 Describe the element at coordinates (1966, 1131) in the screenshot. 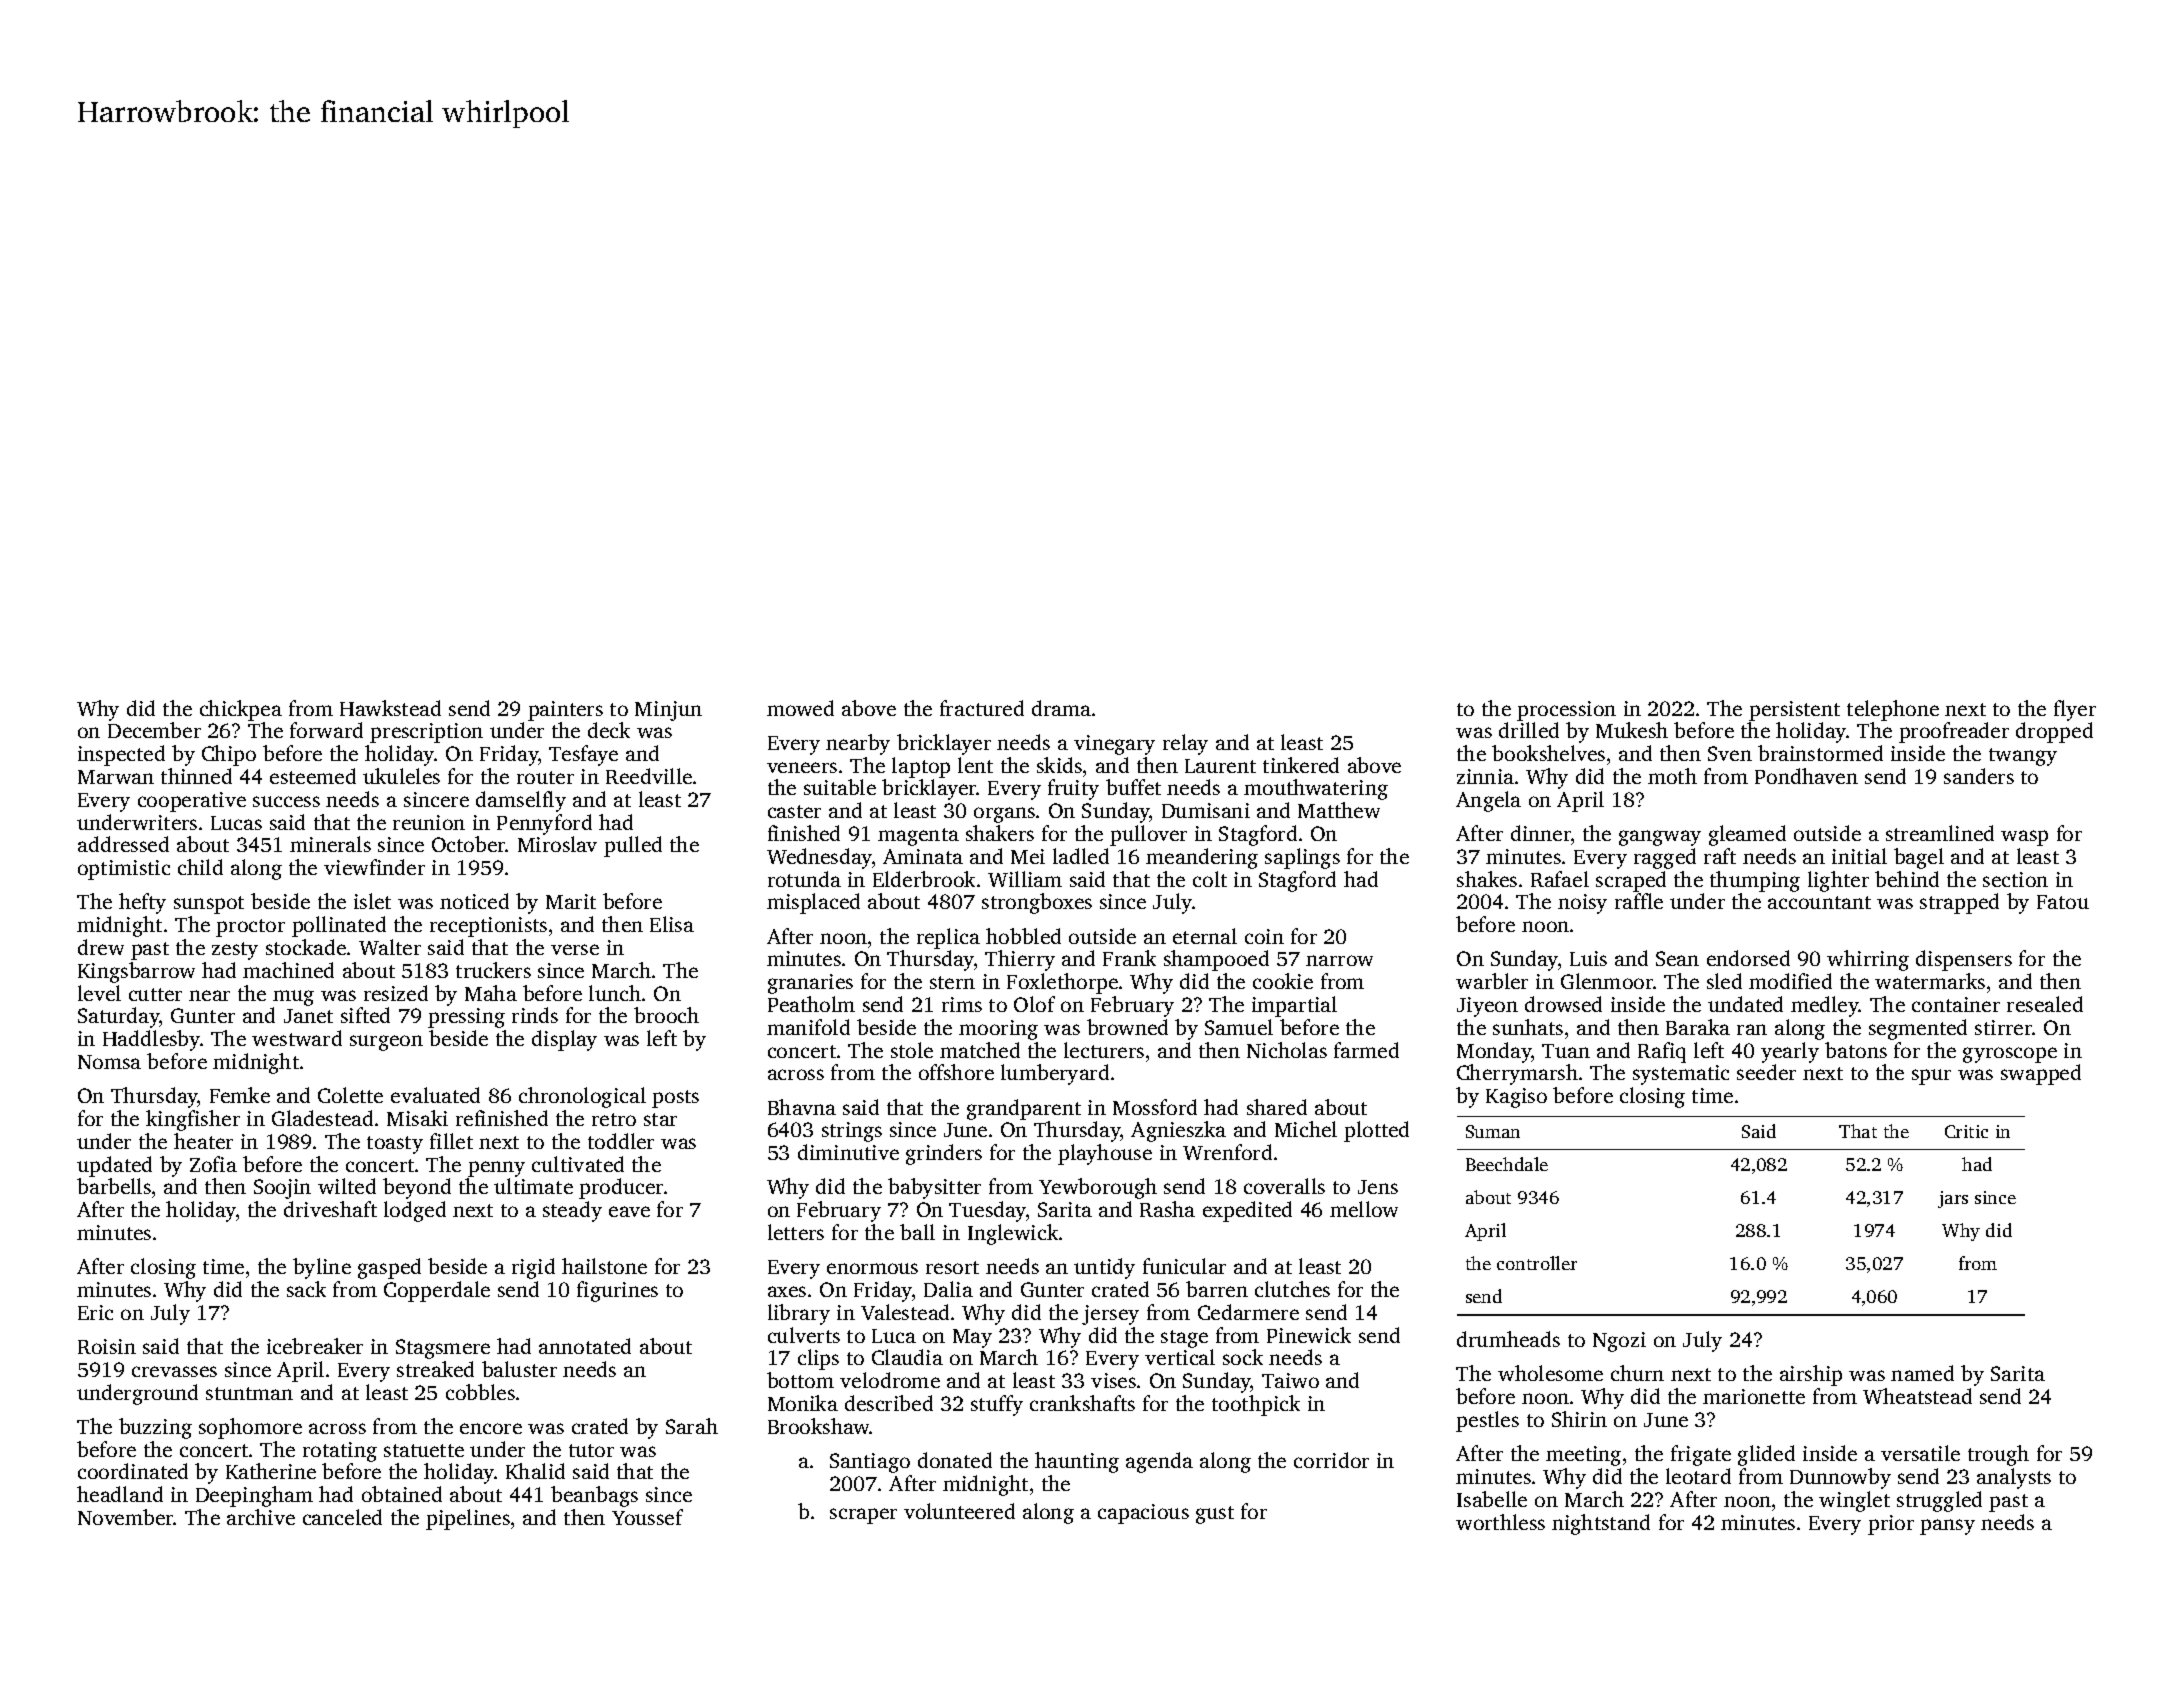

I see `Critic` at that location.
